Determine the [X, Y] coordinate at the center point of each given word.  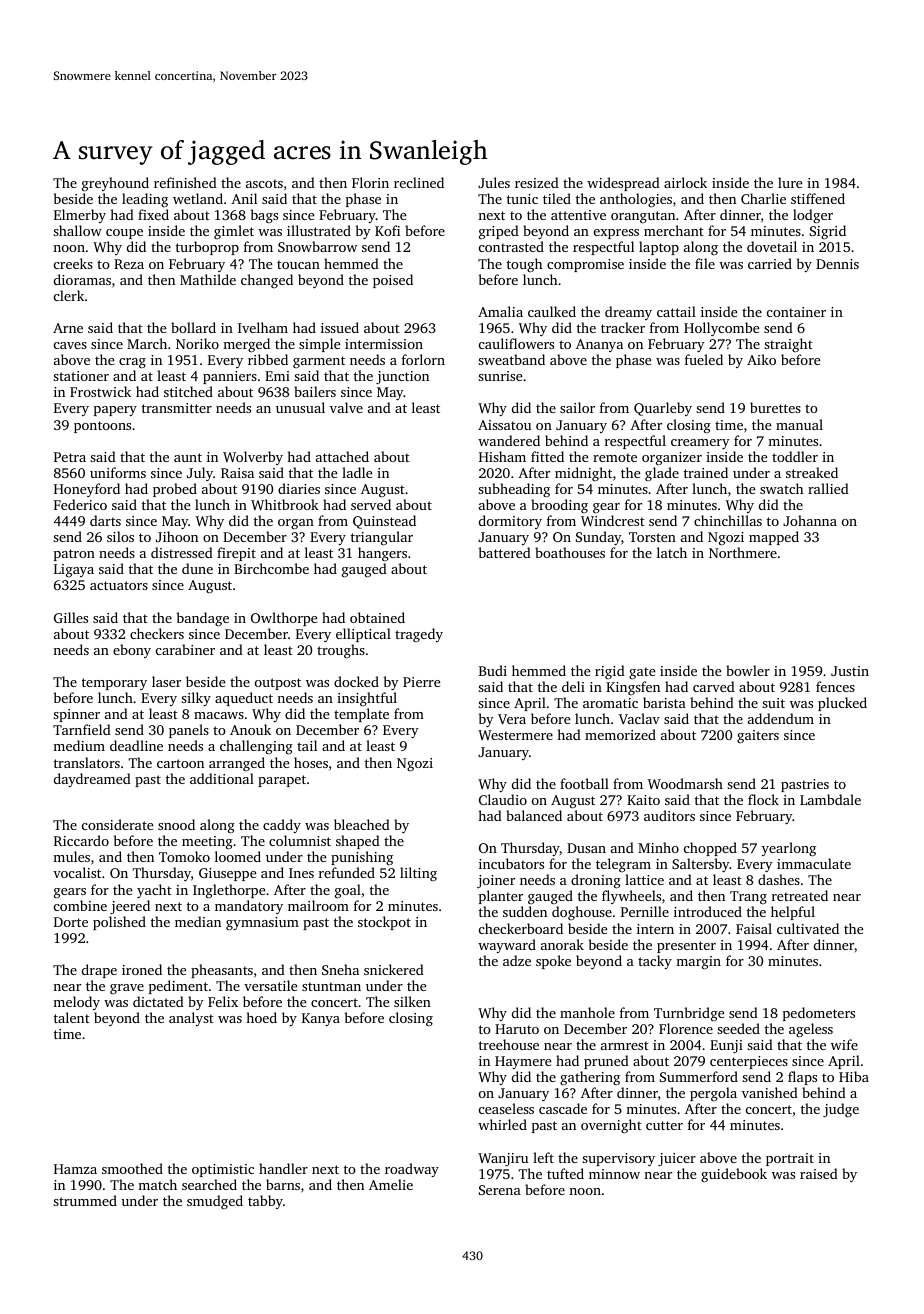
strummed [85, 1200]
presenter [686, 947]
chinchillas [728, 520]
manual [799, 424]
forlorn [423, 359]
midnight [583, 474]
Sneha [340, 969]
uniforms [118, 472]
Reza [129, 264]
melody [76, 1003]
